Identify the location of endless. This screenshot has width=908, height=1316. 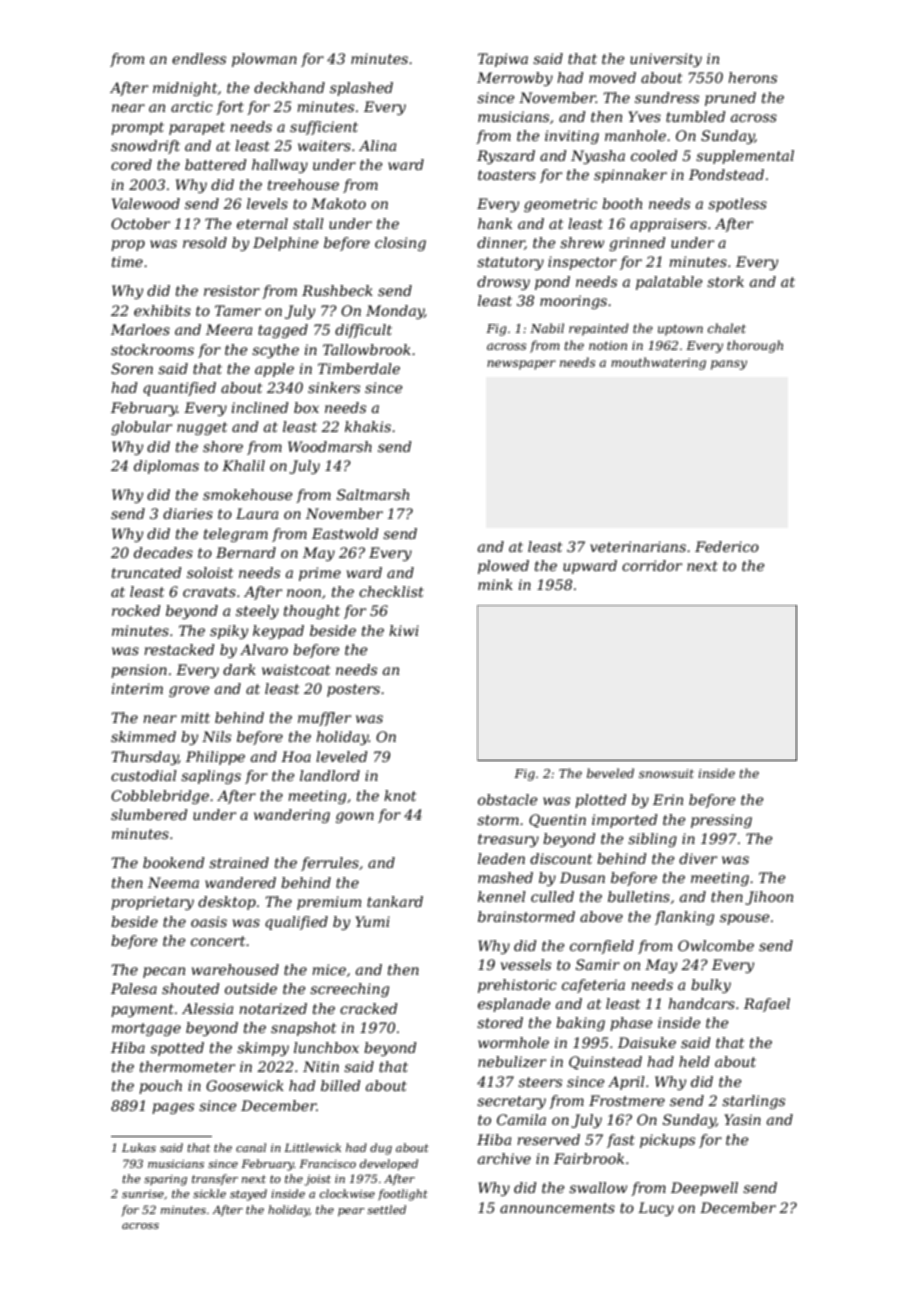
(199, 58).
